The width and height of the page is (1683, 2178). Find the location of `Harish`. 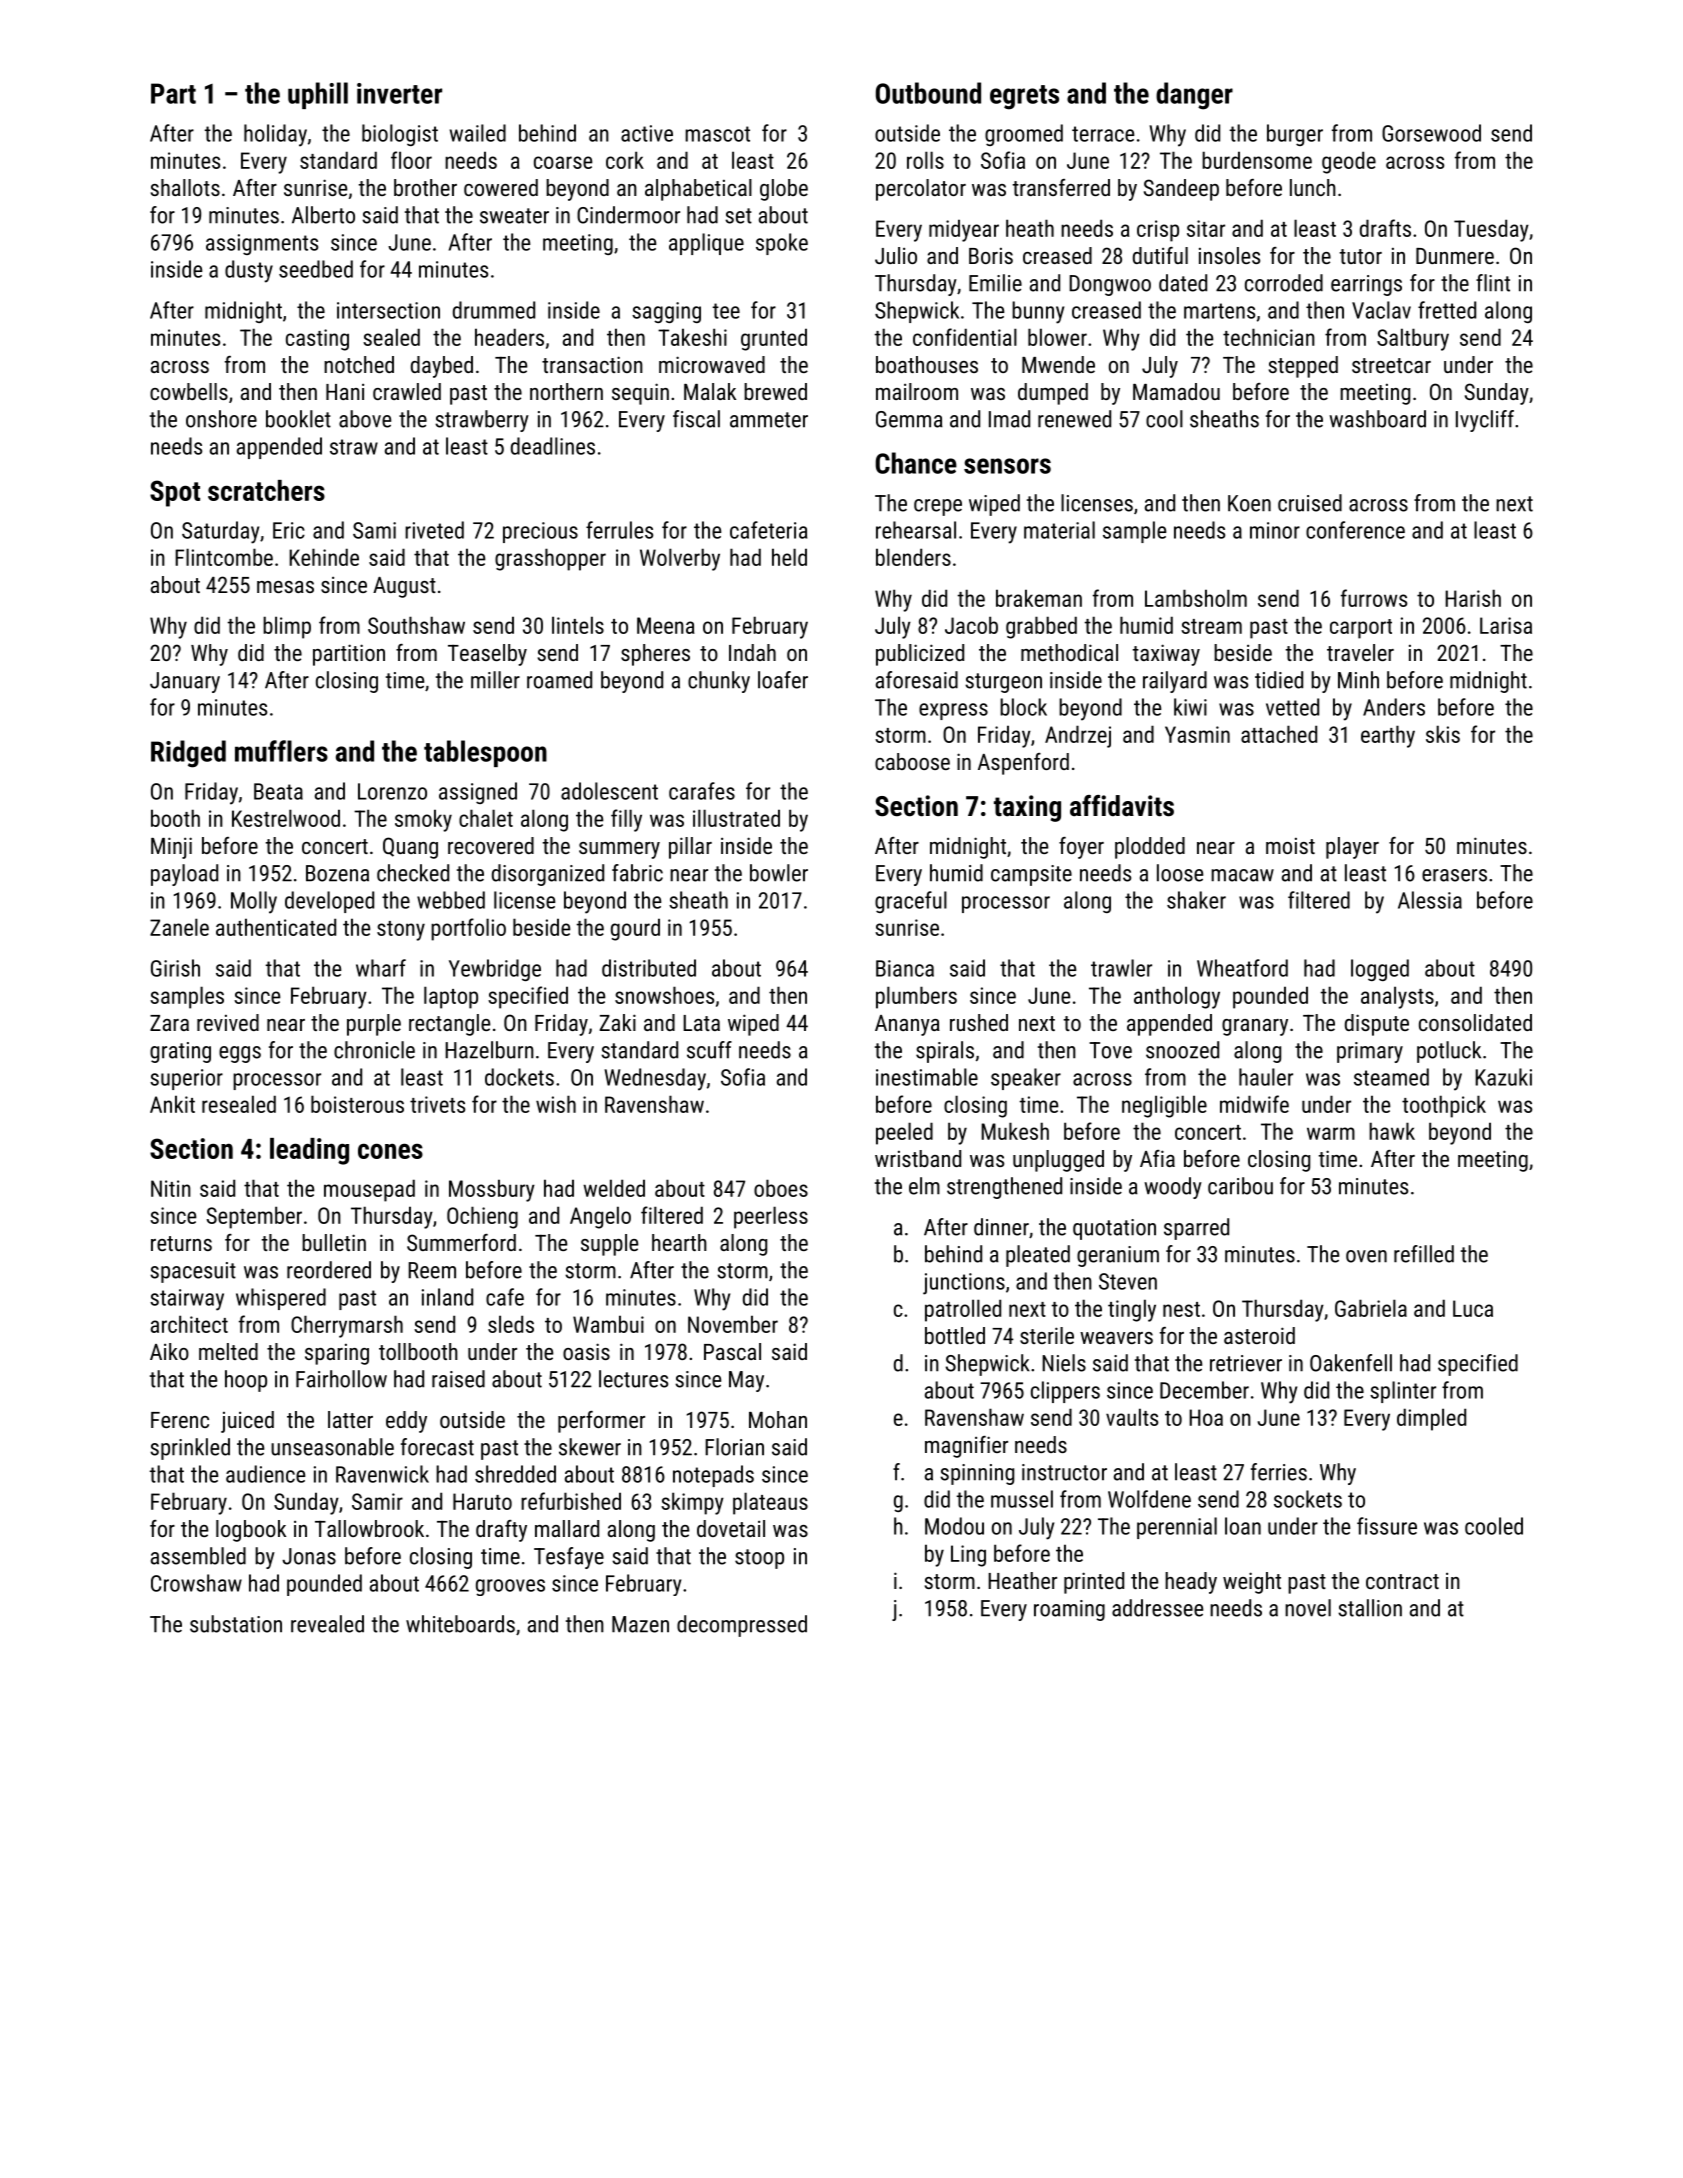

Harish is located at coordinates (1473, 598).
